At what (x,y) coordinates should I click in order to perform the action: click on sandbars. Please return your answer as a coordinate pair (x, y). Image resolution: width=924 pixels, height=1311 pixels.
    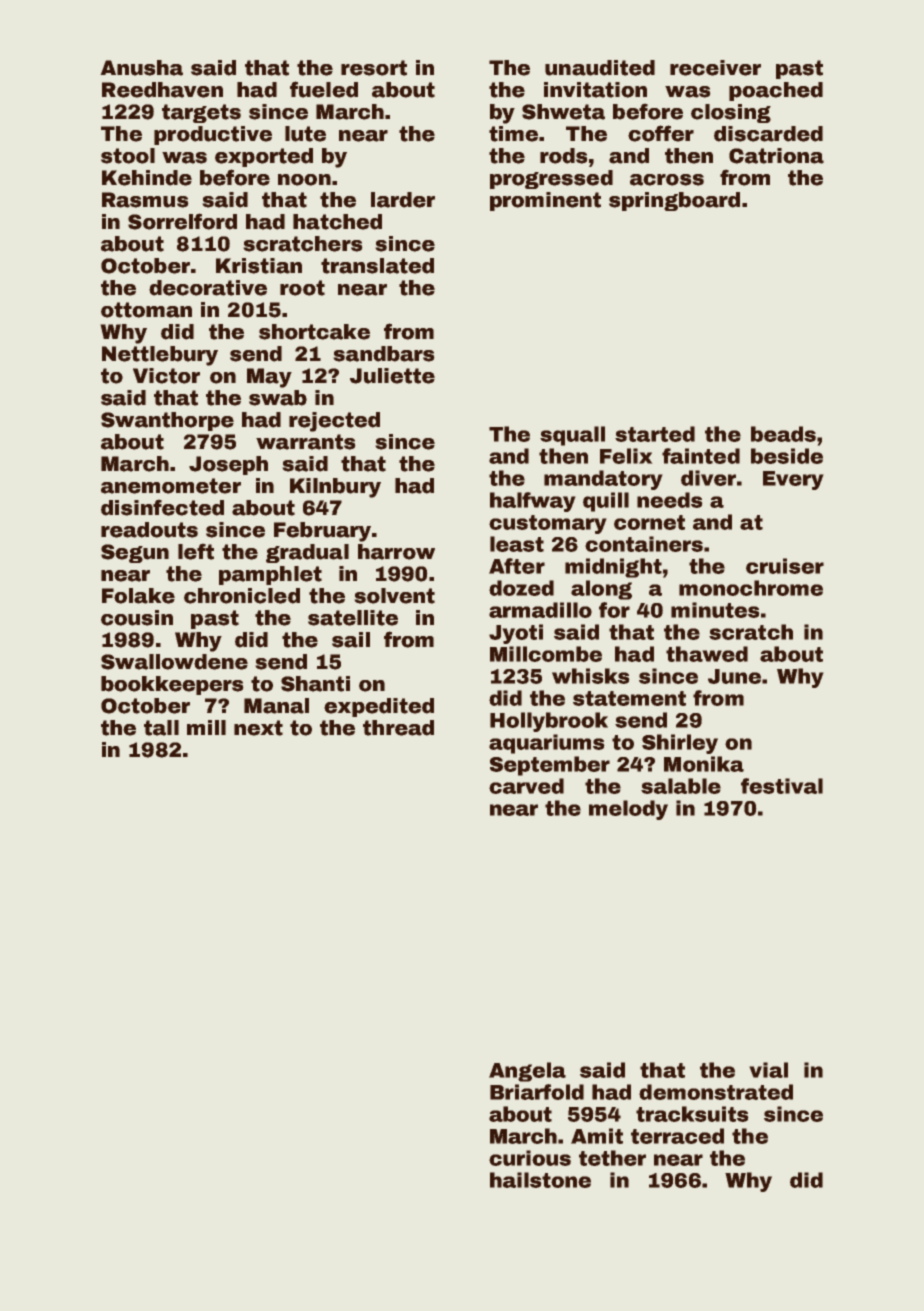
    Looking at the image, I should click on (384, 354).
